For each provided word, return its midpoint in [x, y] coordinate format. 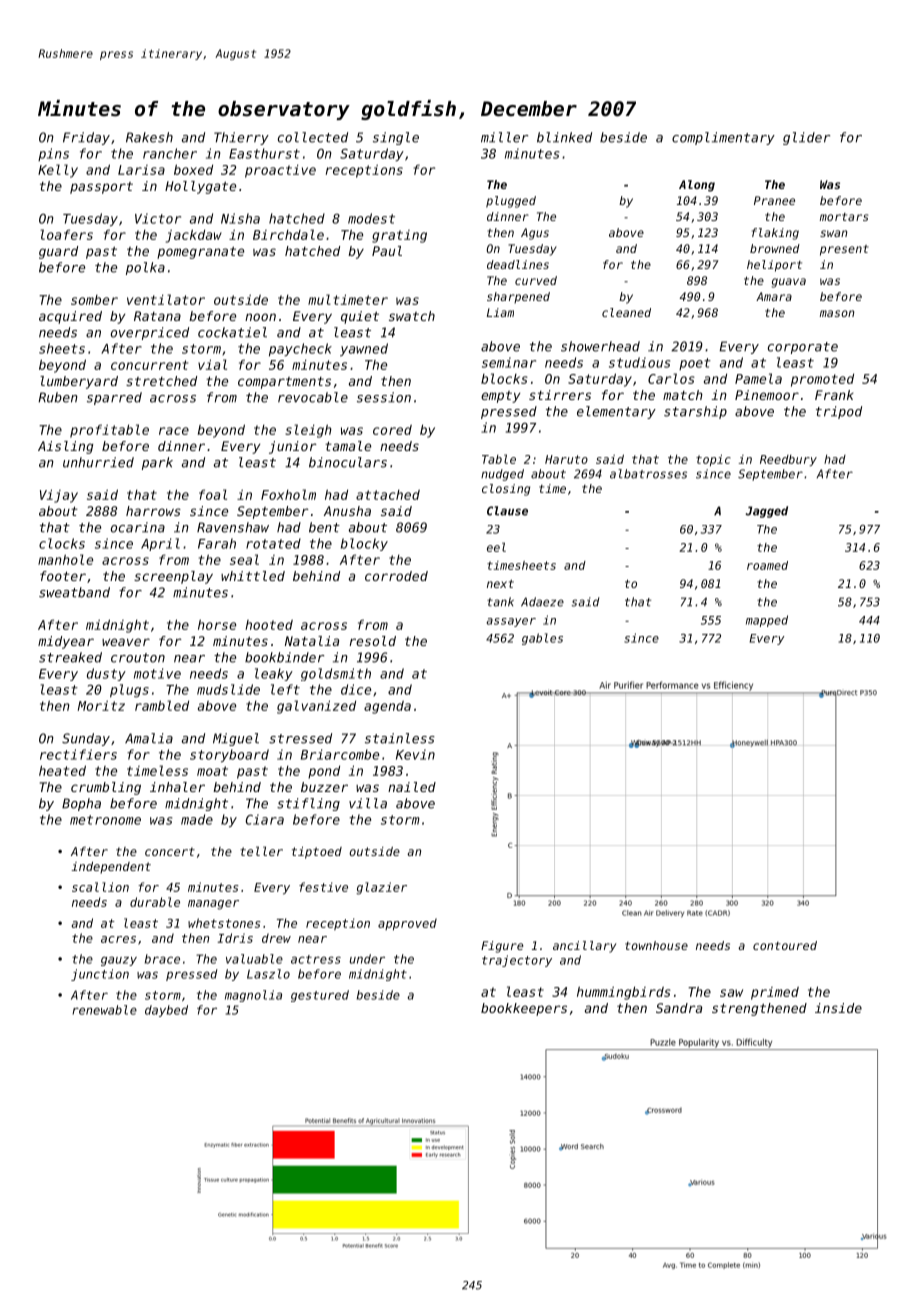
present [844, 250]
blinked [564, 137]
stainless [400, 738]
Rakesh [149, 137]
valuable [254, 959]
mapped [767, 621]
